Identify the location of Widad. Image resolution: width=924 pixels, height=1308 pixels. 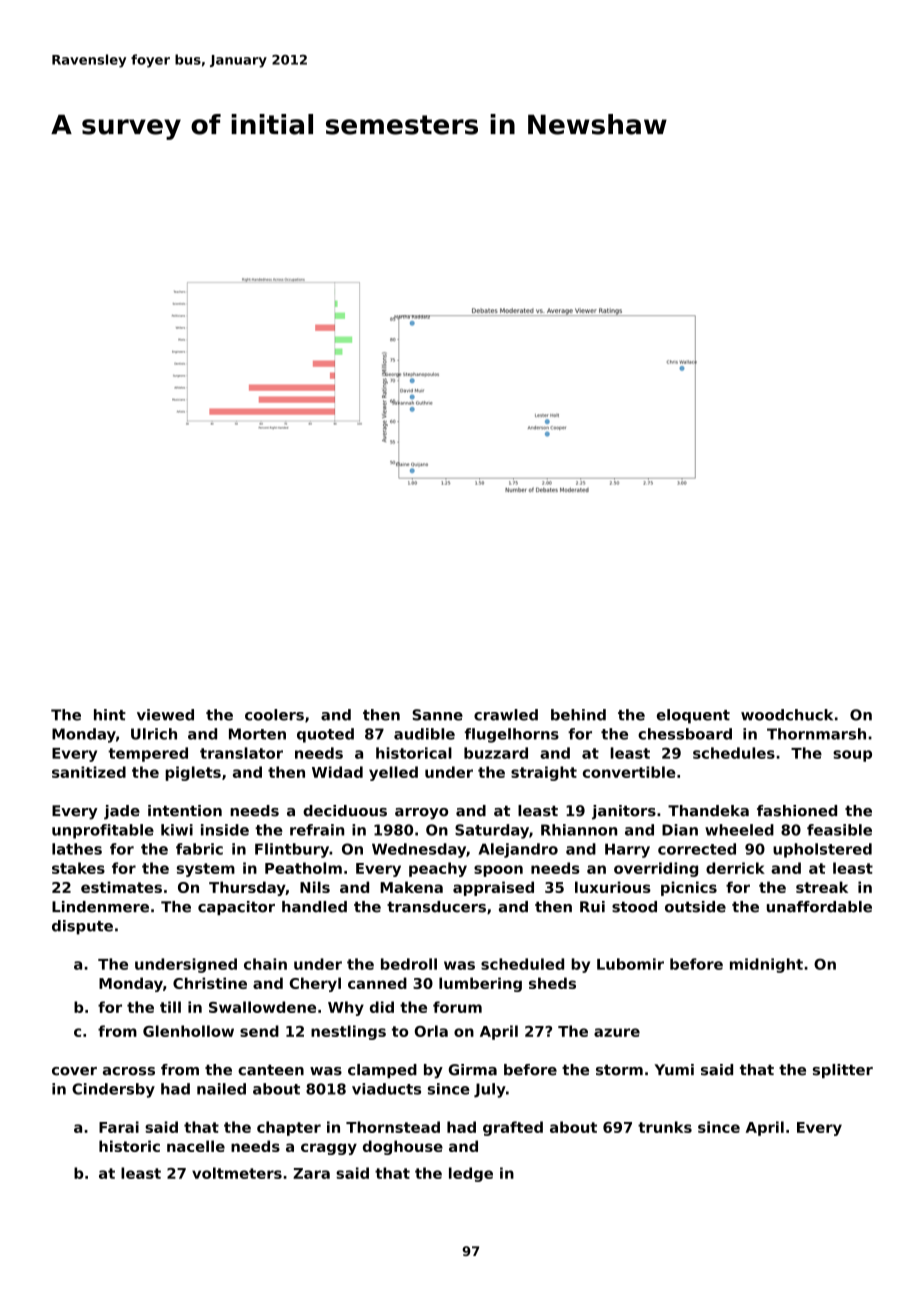
(337, 772).
